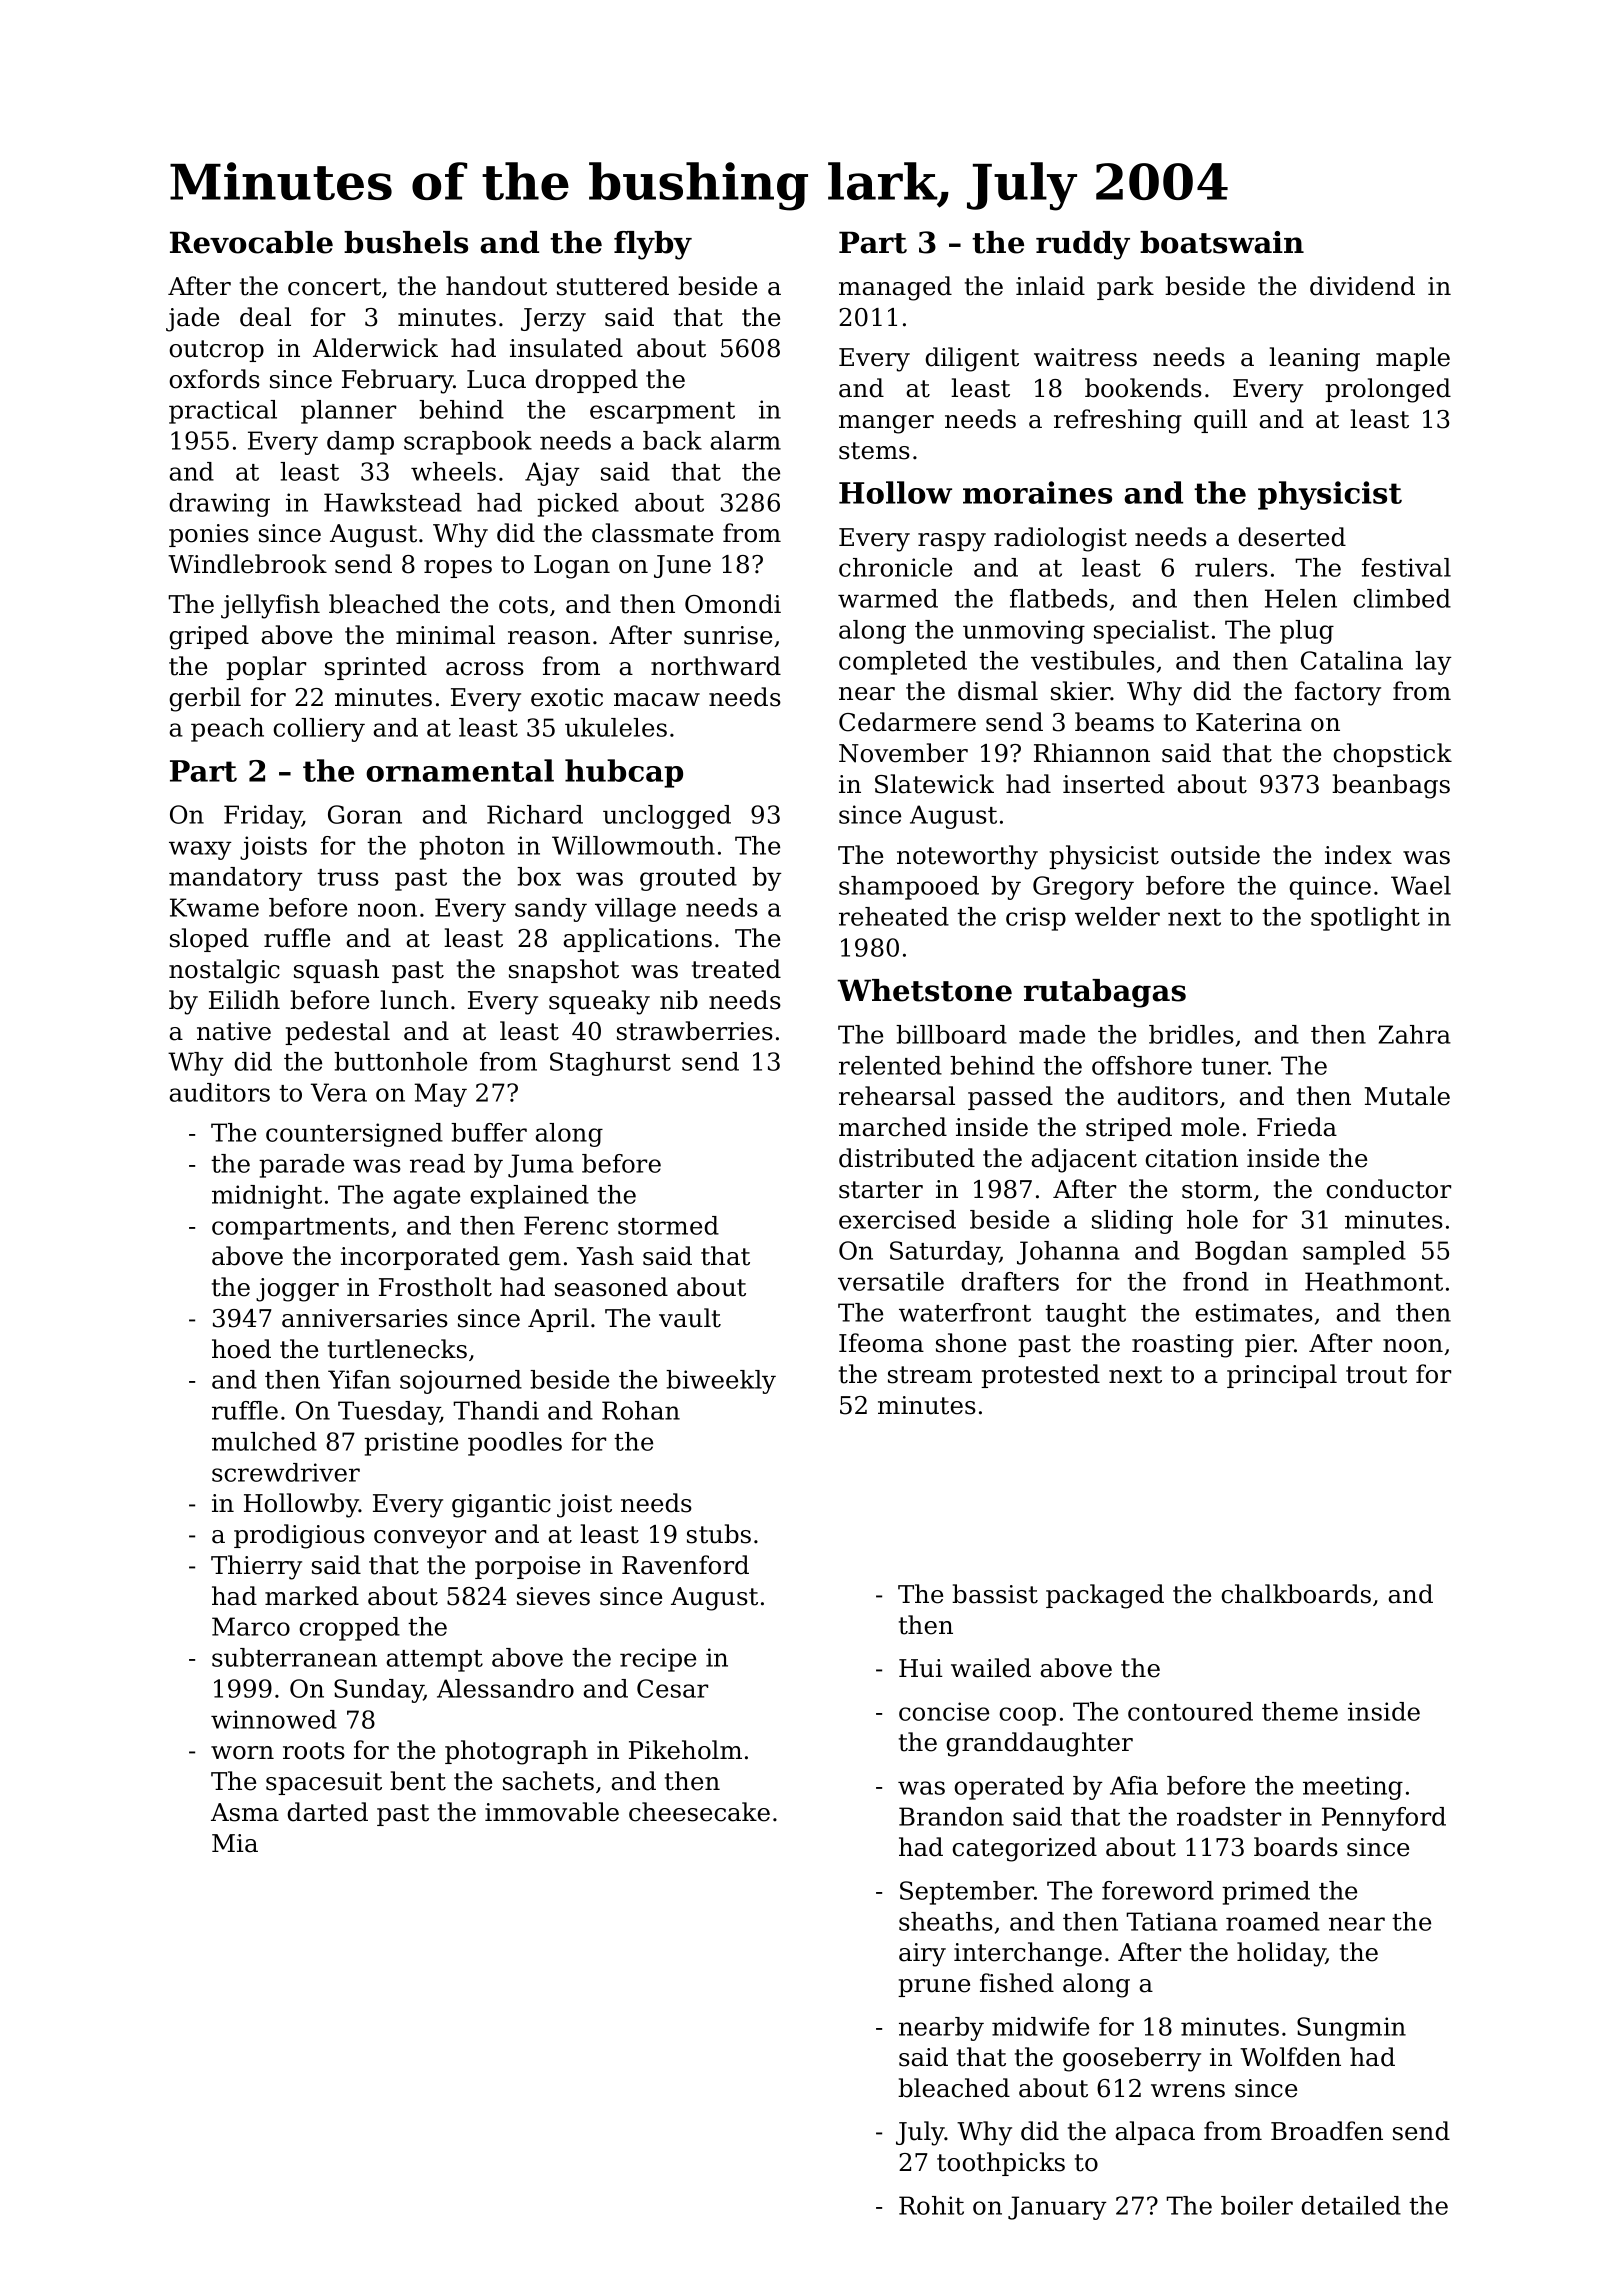 This screenshot has height=2292, width=1620. What do you see at coordinates (894, 916) in the screenshot?
I see `reheated` at bounding box center [894, 916].
